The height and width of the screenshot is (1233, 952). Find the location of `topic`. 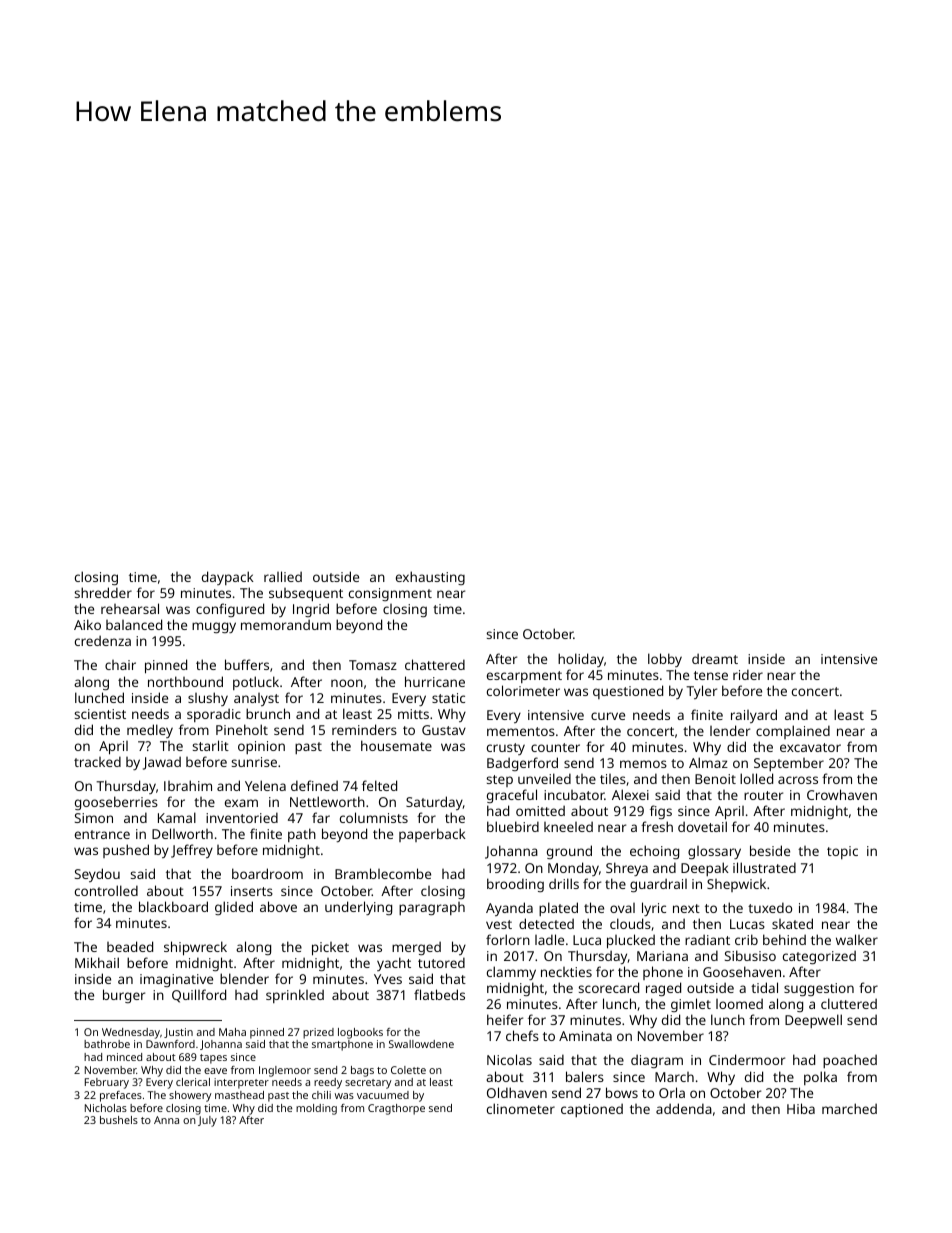

topic is located at coordinates (842, 852).
